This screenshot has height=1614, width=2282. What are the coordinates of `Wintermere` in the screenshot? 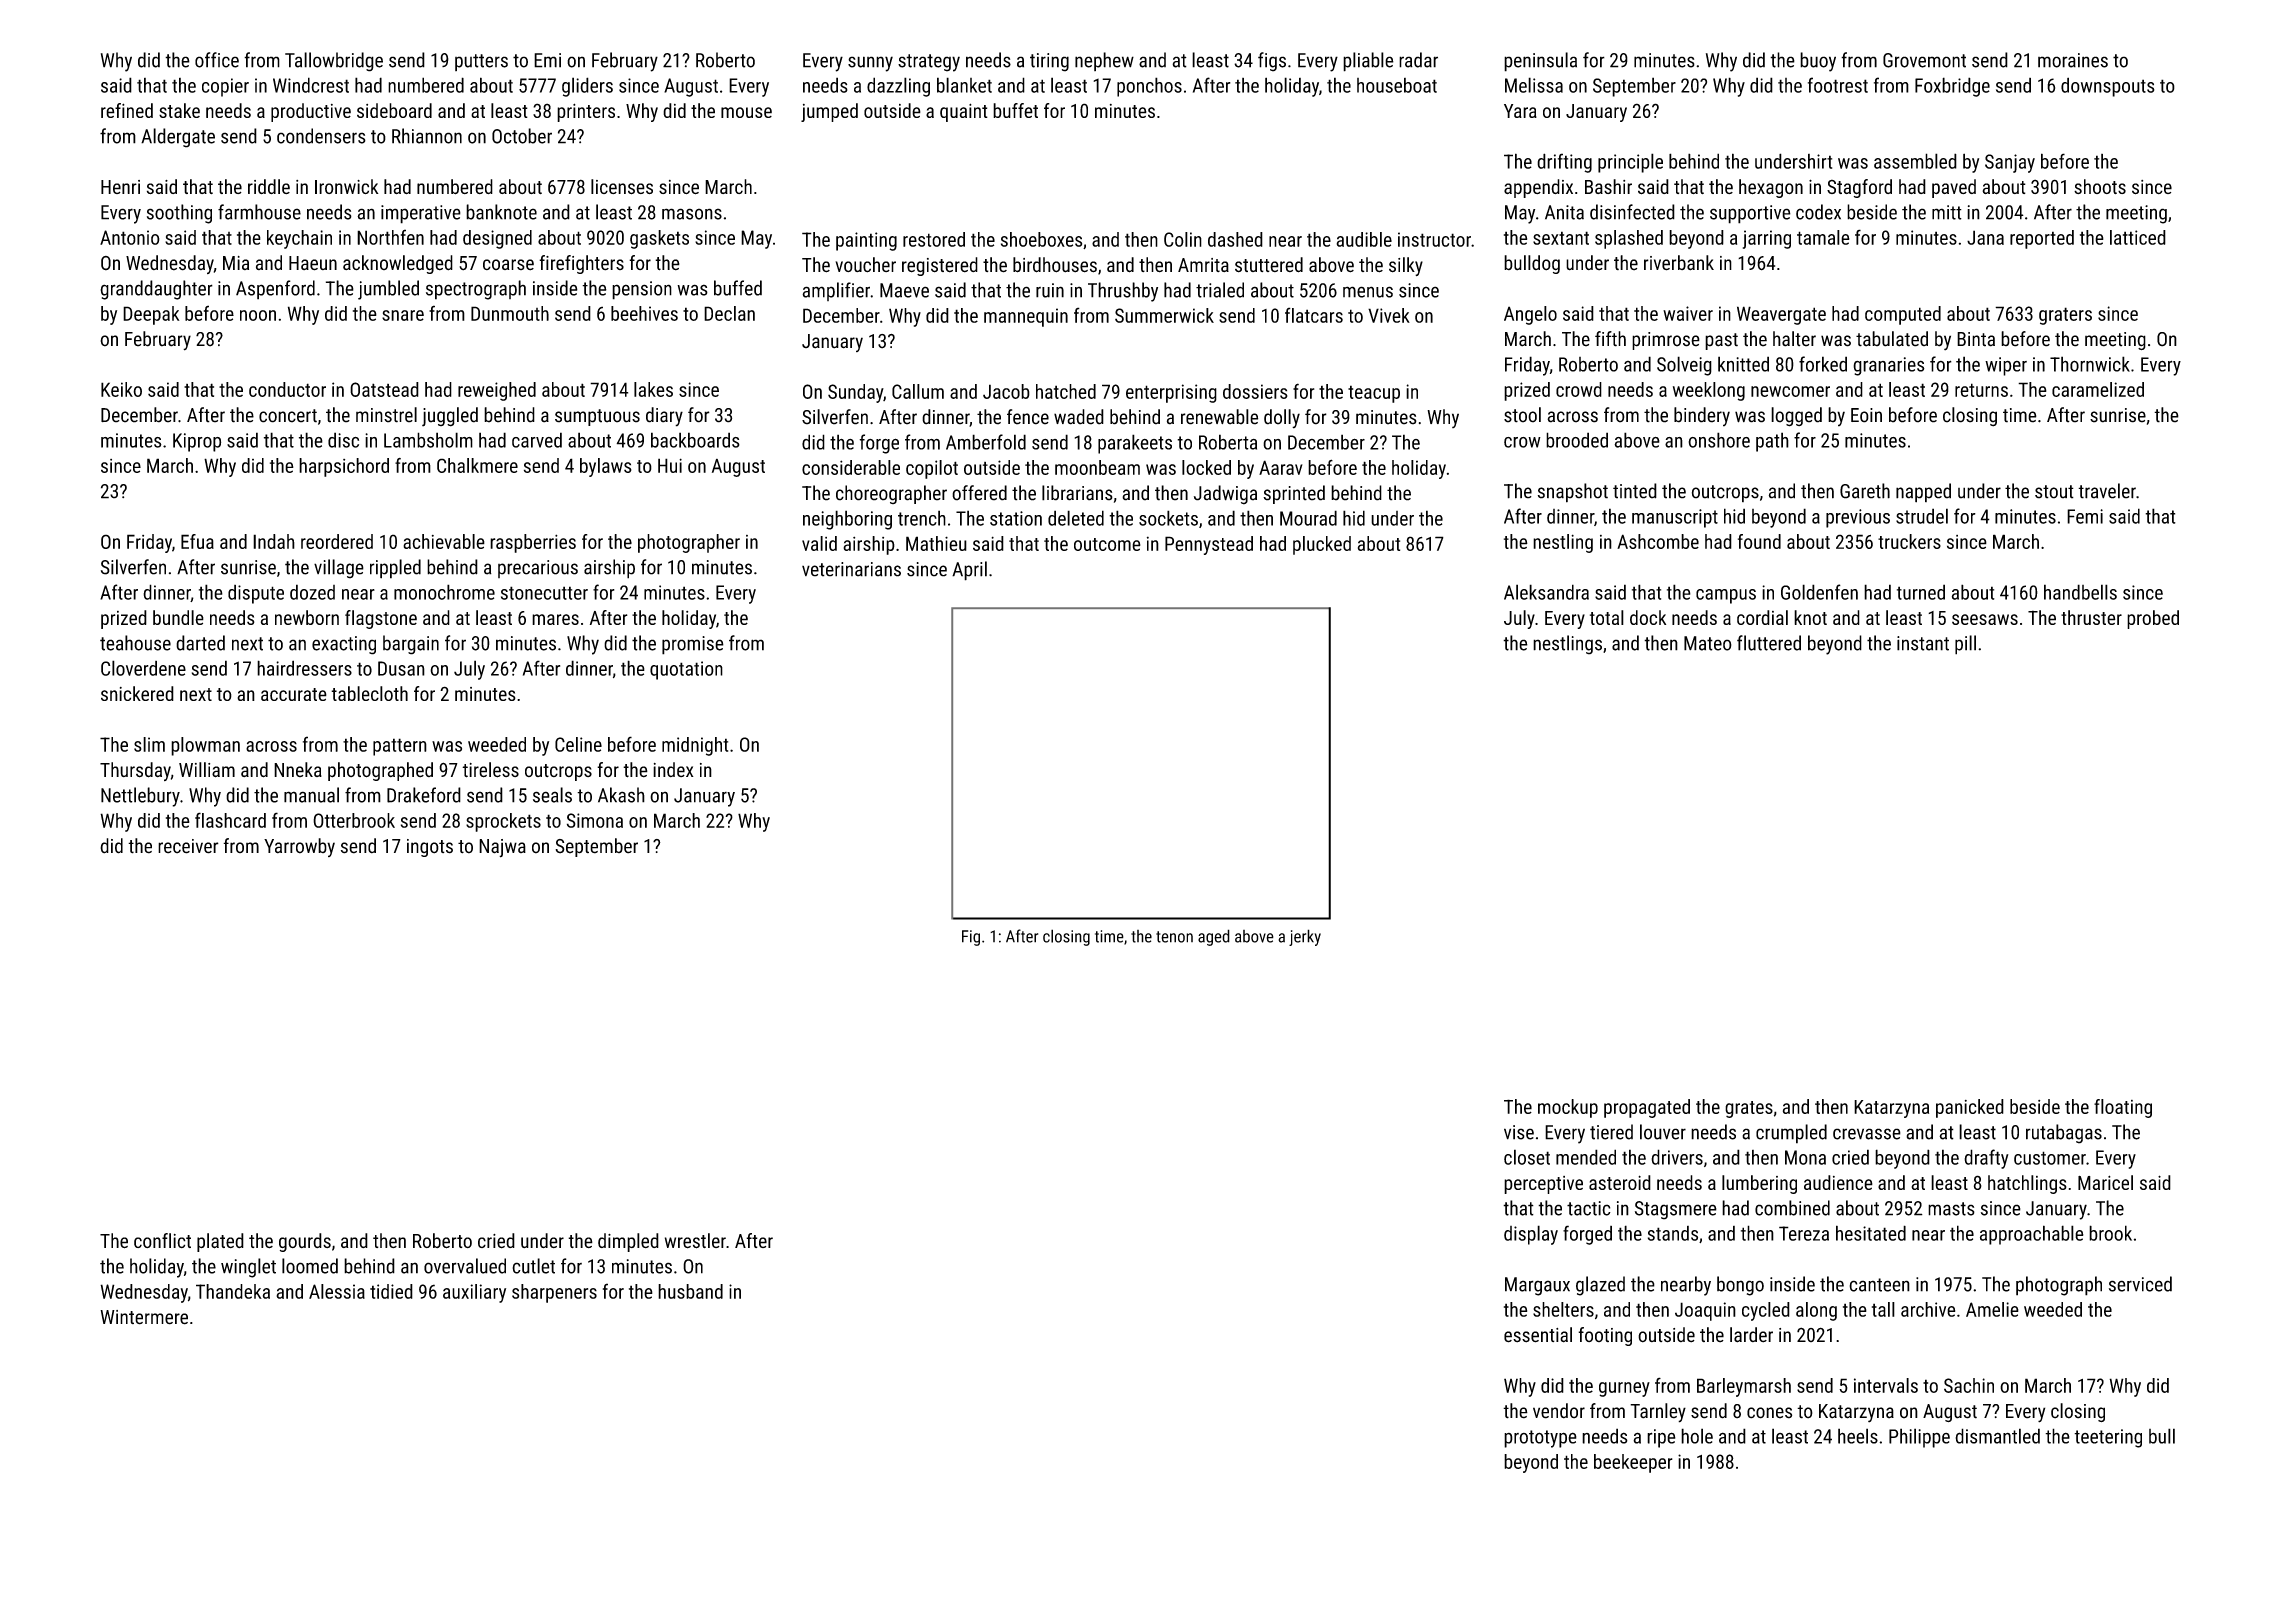 It's located at (144, 1317).
